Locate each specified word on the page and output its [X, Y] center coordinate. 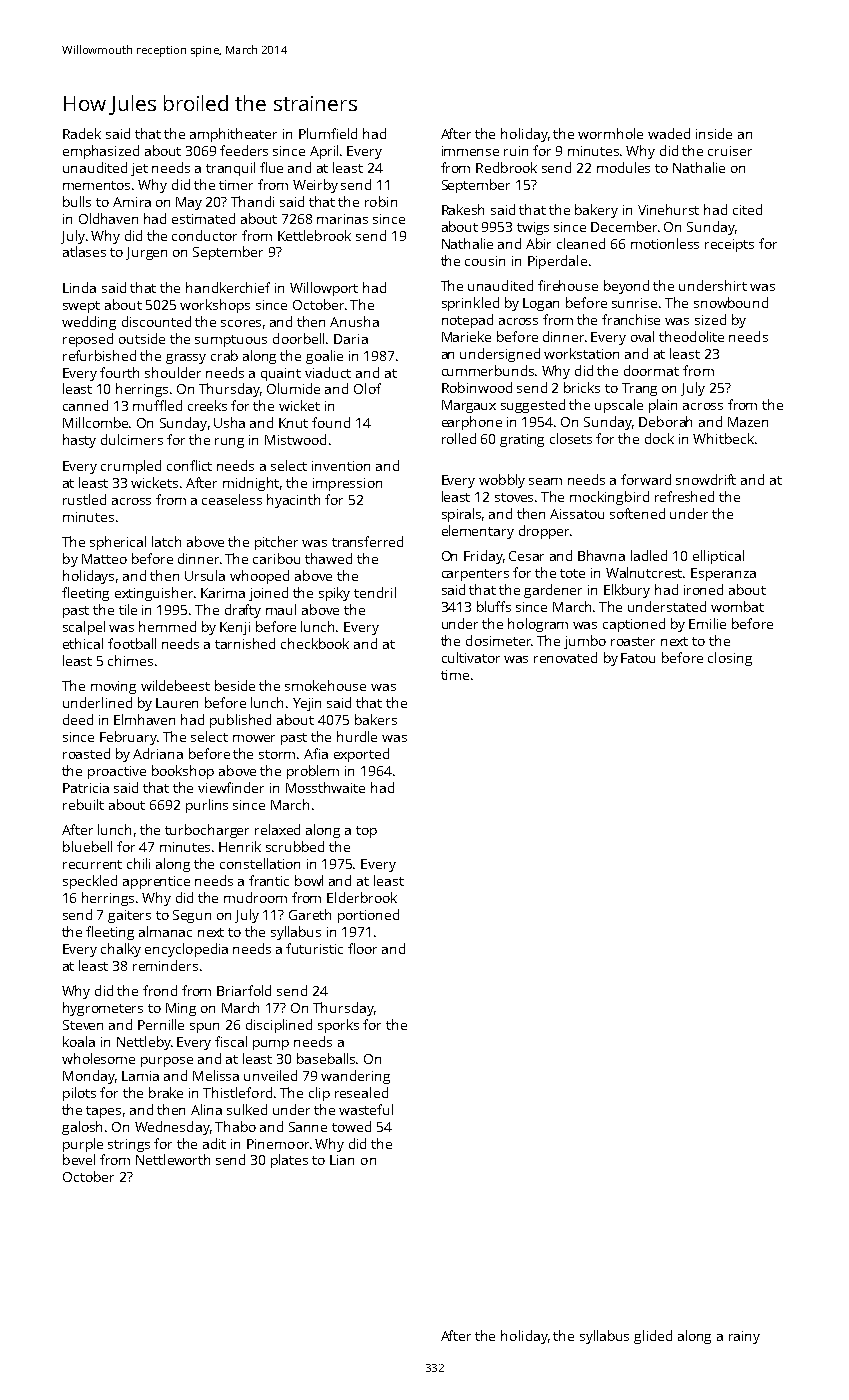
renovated [565, 657]
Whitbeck [723, 438]
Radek [82, 133]
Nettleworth [173, 1159]
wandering [355, 1077]
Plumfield [328, 133]
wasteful [366, 1109]
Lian [342, 1160]
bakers [376, 719]
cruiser [730, 151]
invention [341, 466]
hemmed [167, 626]
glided [653, 1337]
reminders [165, 965]
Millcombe [96, 422]
